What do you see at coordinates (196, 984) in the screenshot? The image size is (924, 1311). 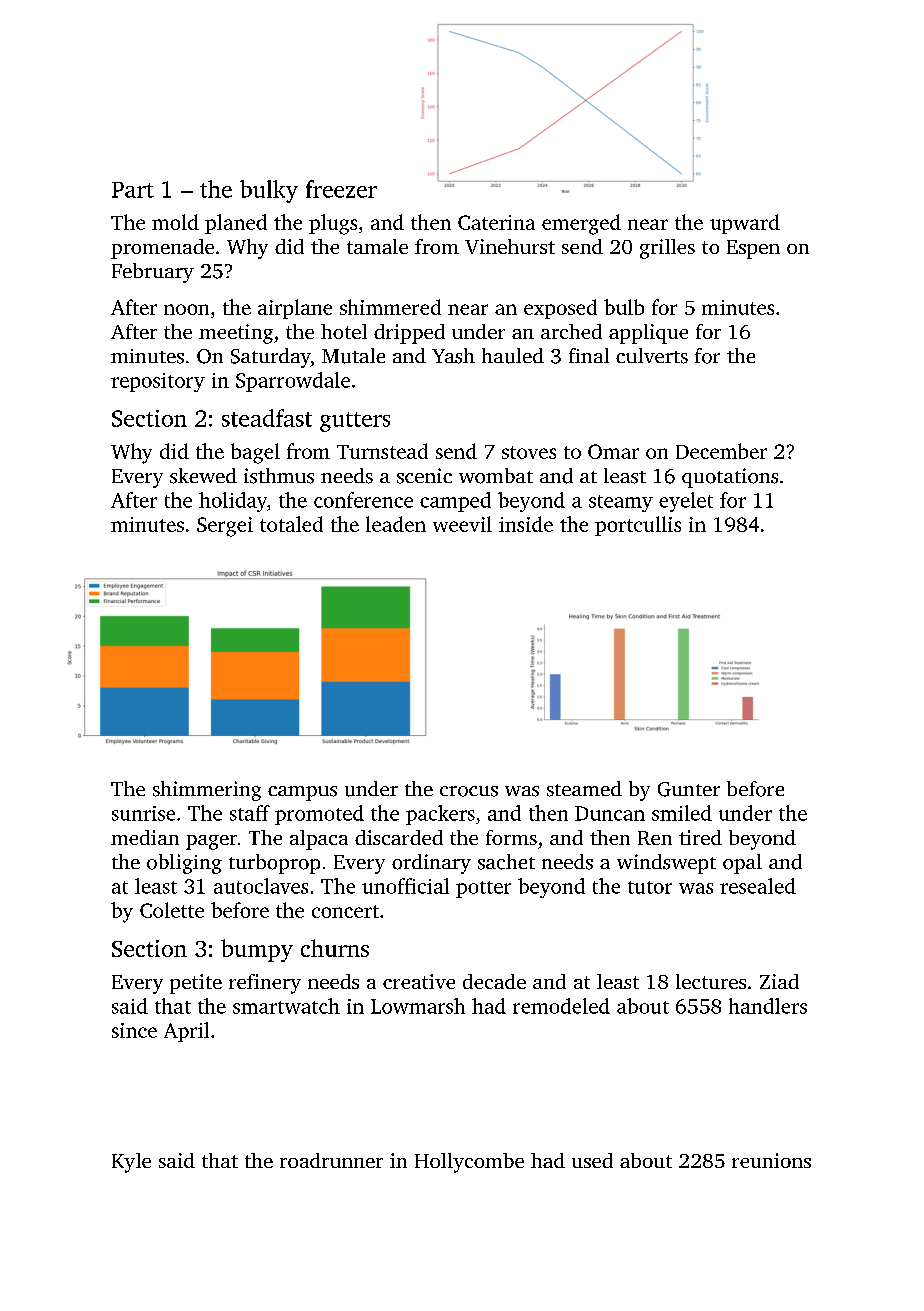 I see `petite` at bounding box center [196, 984].
